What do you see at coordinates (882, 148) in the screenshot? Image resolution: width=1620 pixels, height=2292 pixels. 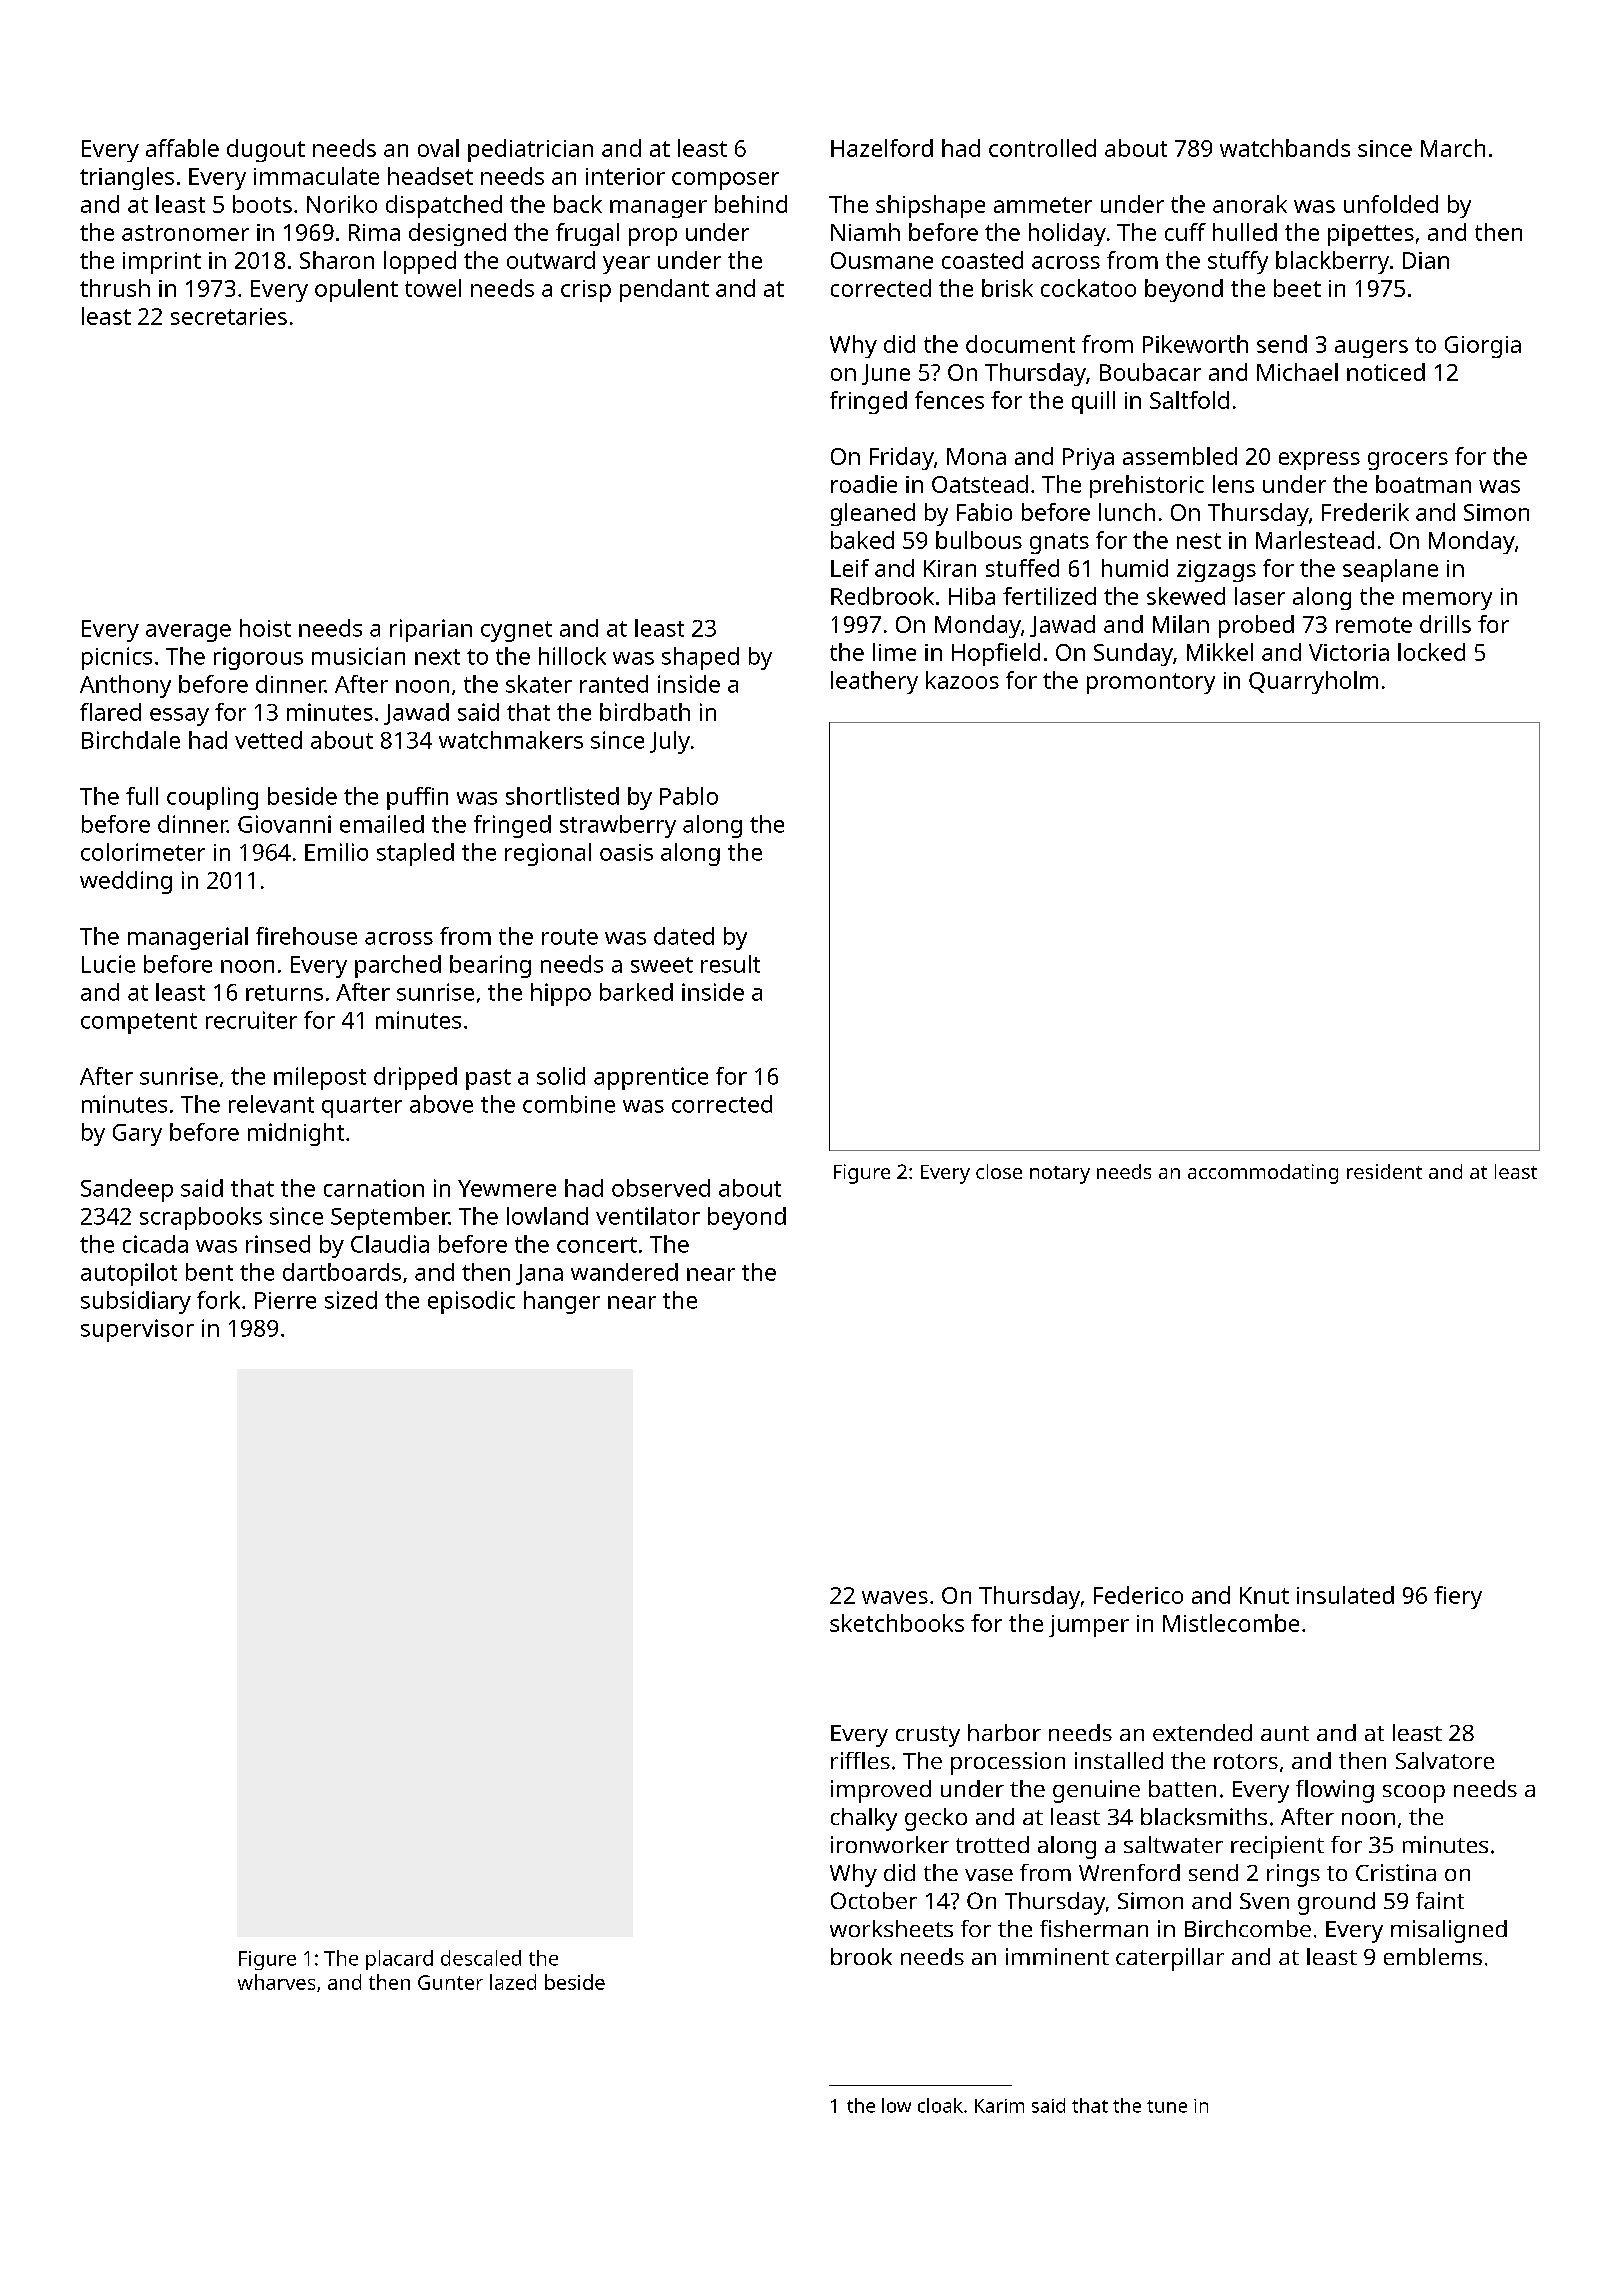 I see `Hazelford` at bounding box center [882, 148].
